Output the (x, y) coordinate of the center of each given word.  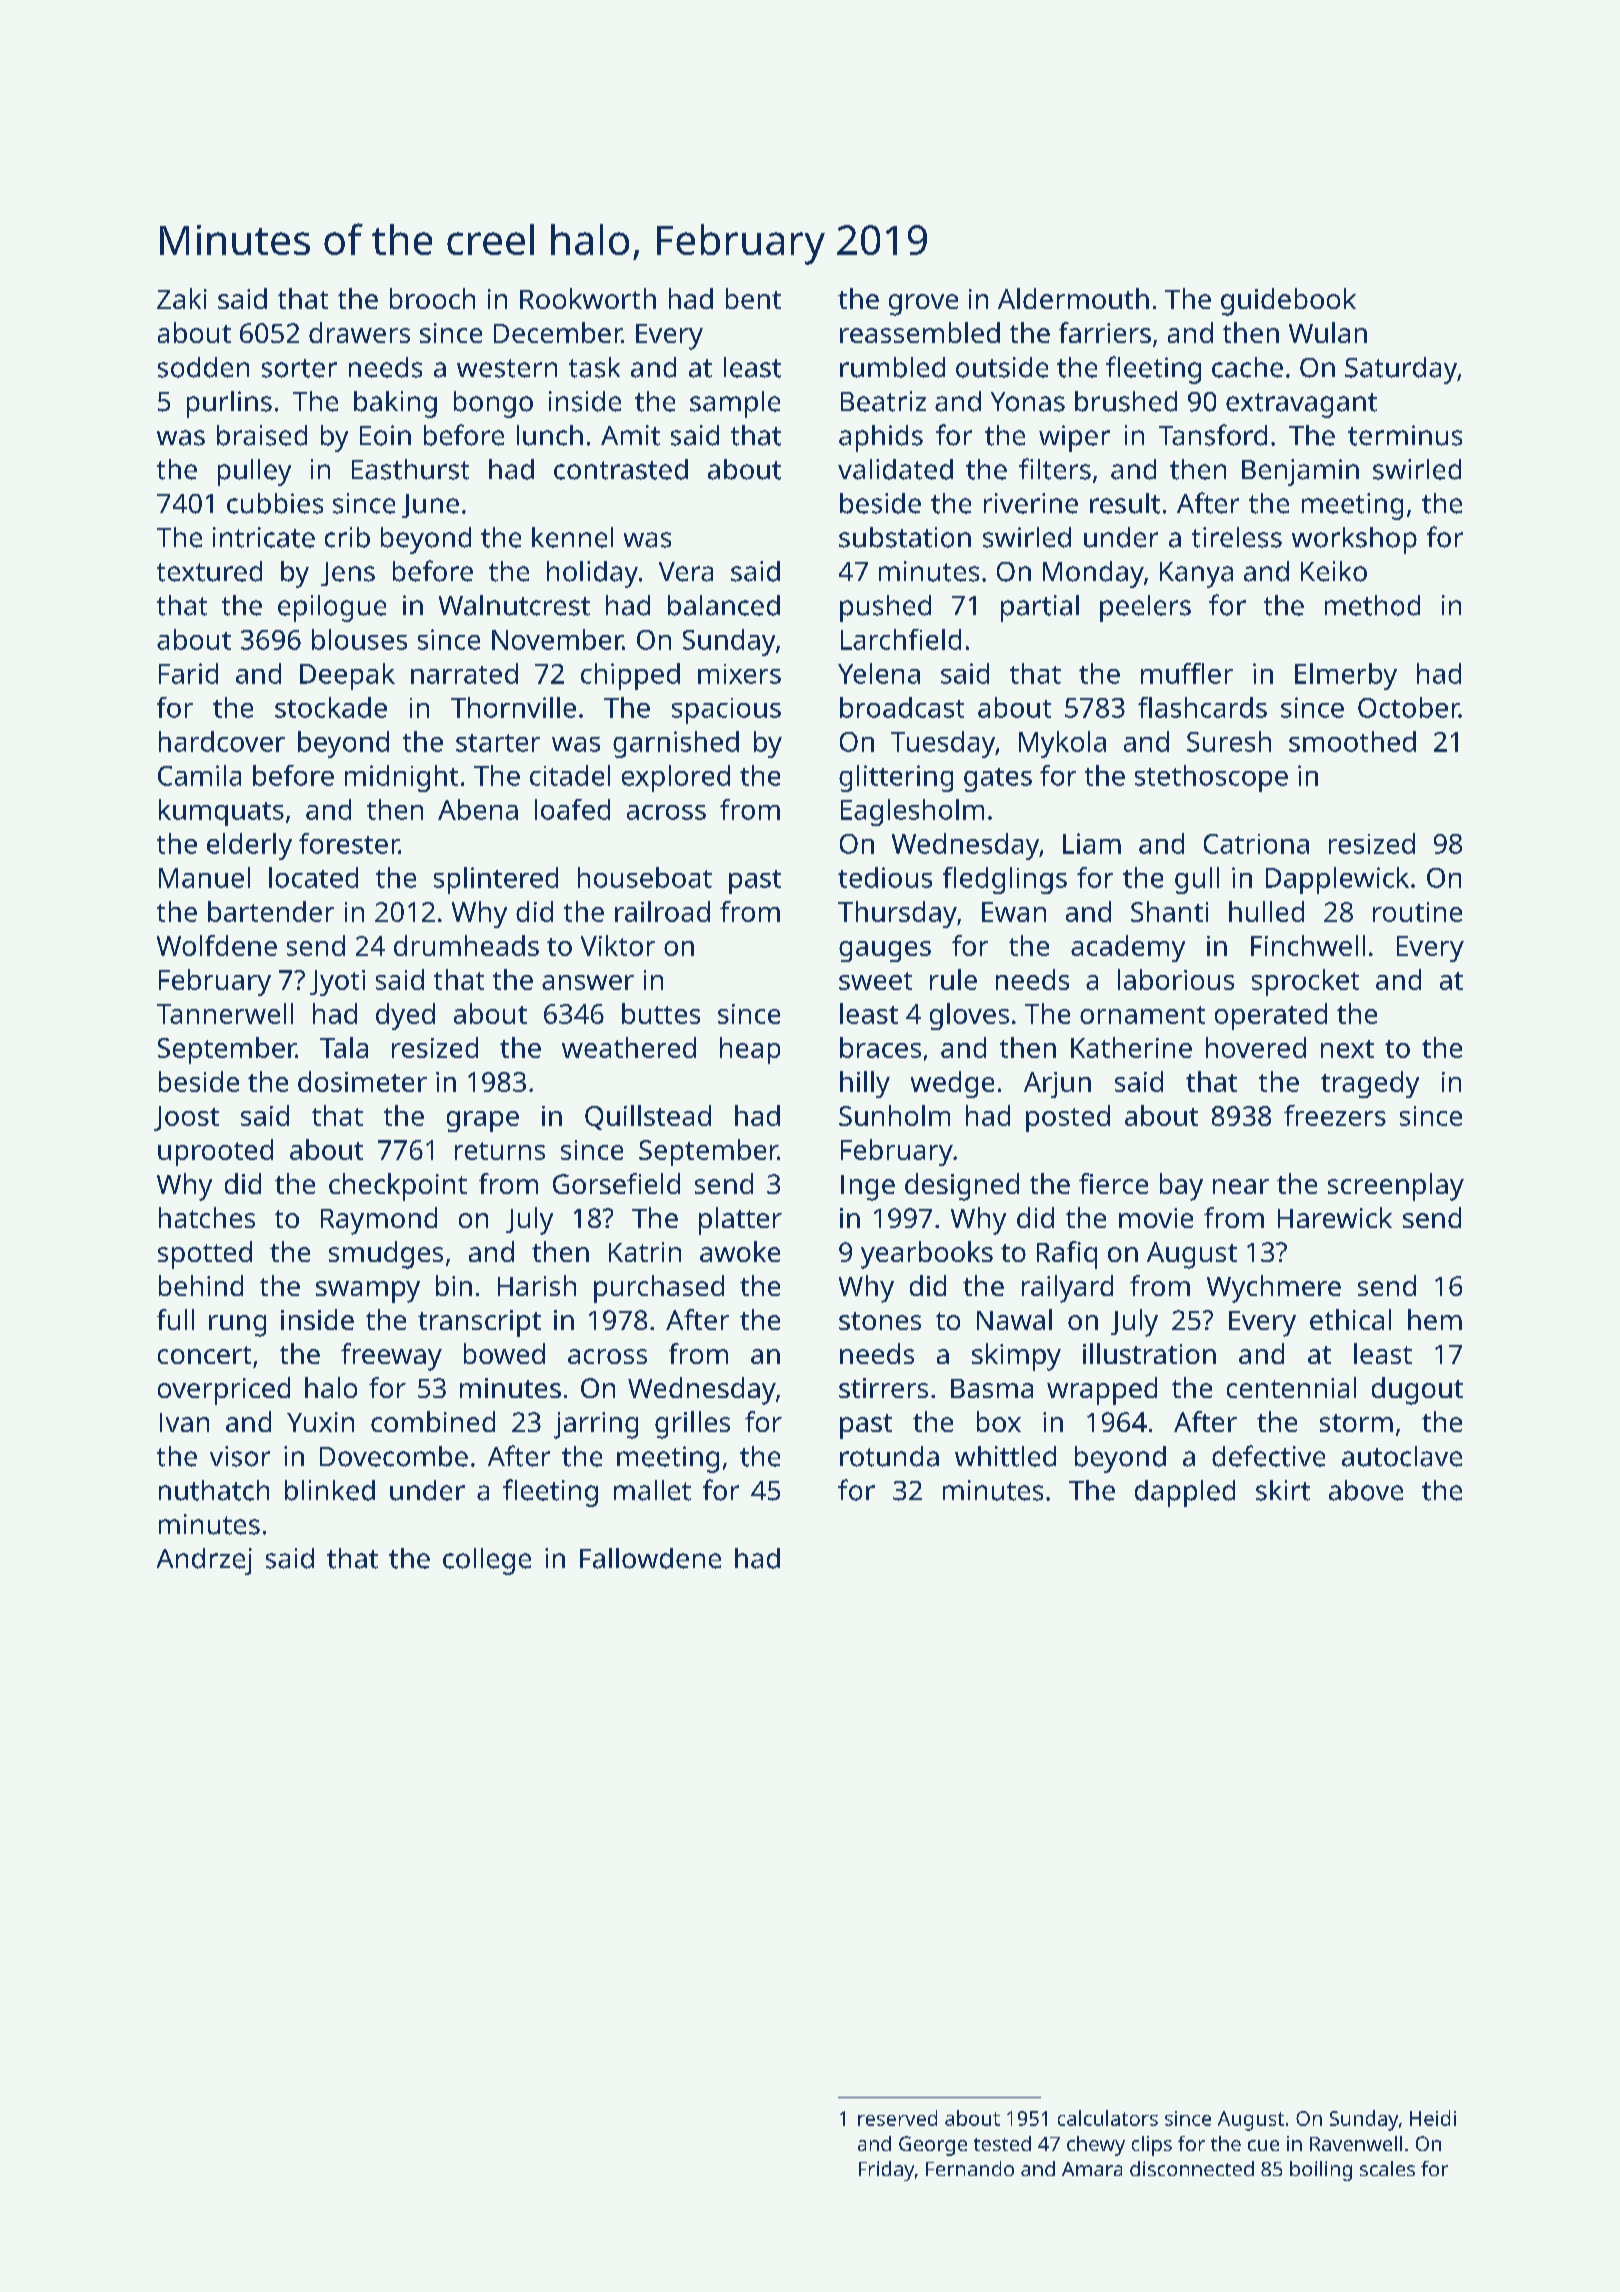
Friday (886, 2171)
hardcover (222, 741)
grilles (692, 1425)
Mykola (1062, 744)
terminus (1405, 435)
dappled (1185, 1493)
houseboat (645, 877)
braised (262, 435)
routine (1417, 912)
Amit (630, 435)
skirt (1283, 1490)
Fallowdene (650, 1558)
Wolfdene (217, 945)
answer (588, 982)
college (487, 1561)
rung (237, 1326)
